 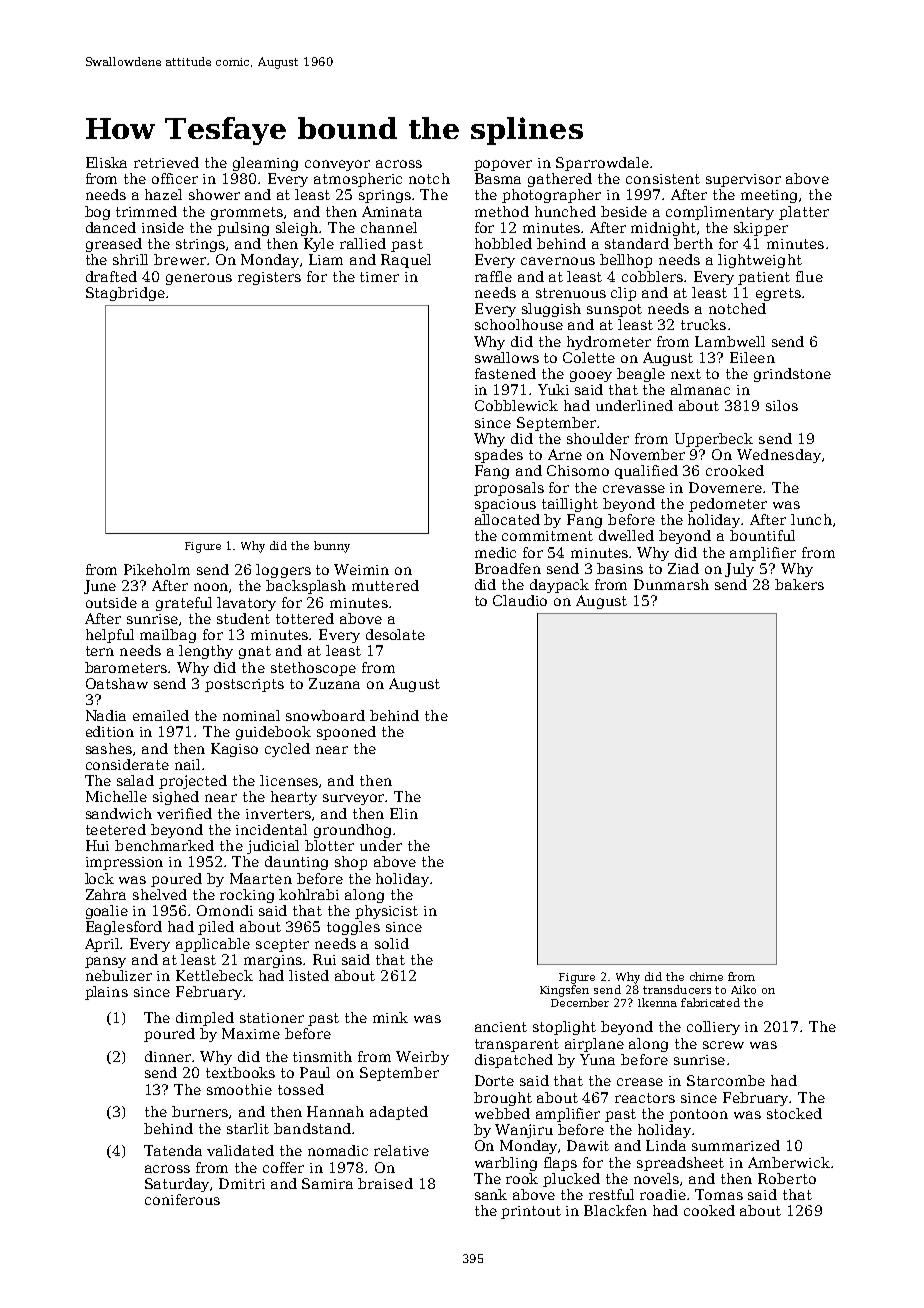 I want to click on meeting, so click(x=769, y=196).
